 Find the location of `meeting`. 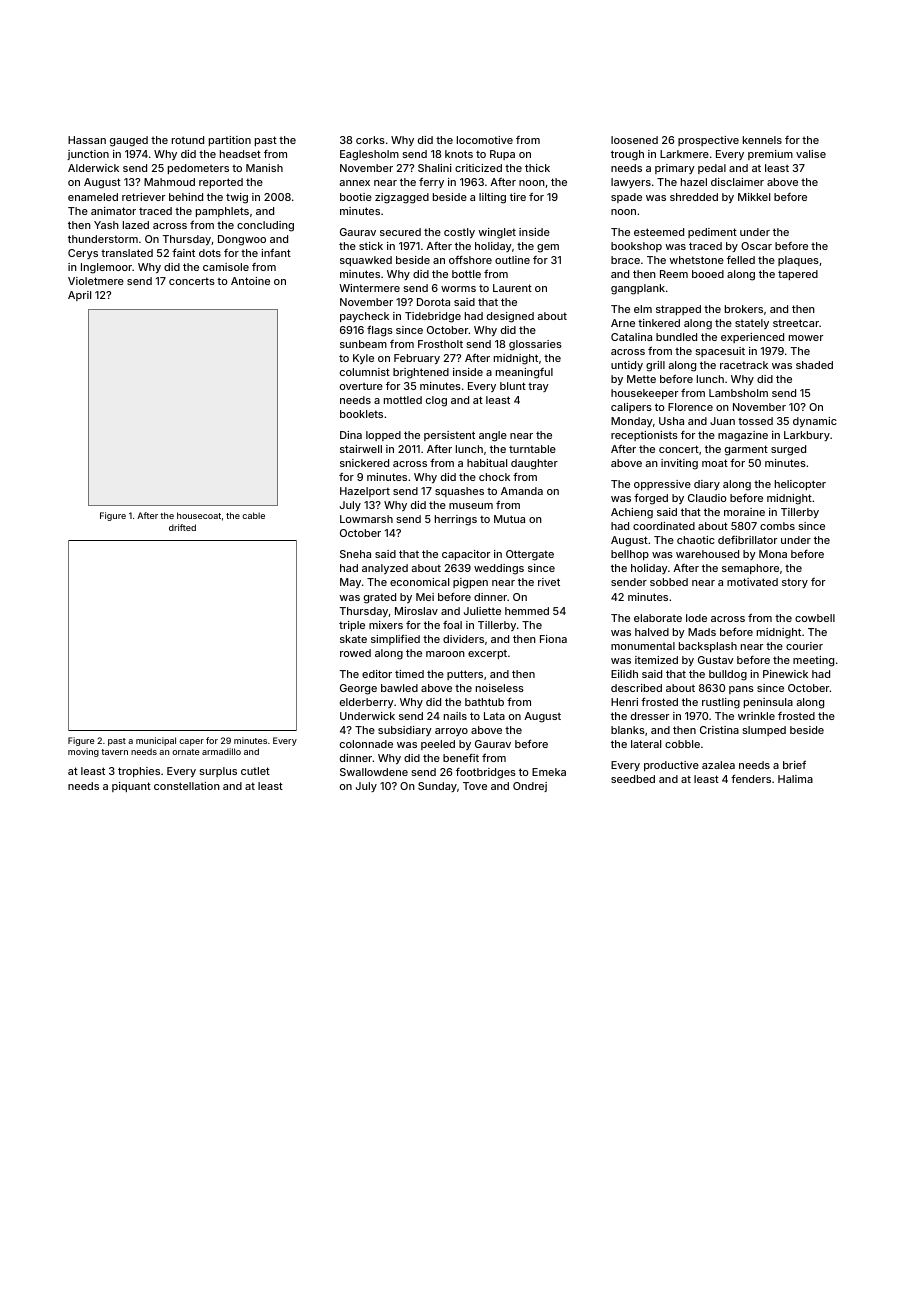

meeting is located at coordinates (813, 661).
